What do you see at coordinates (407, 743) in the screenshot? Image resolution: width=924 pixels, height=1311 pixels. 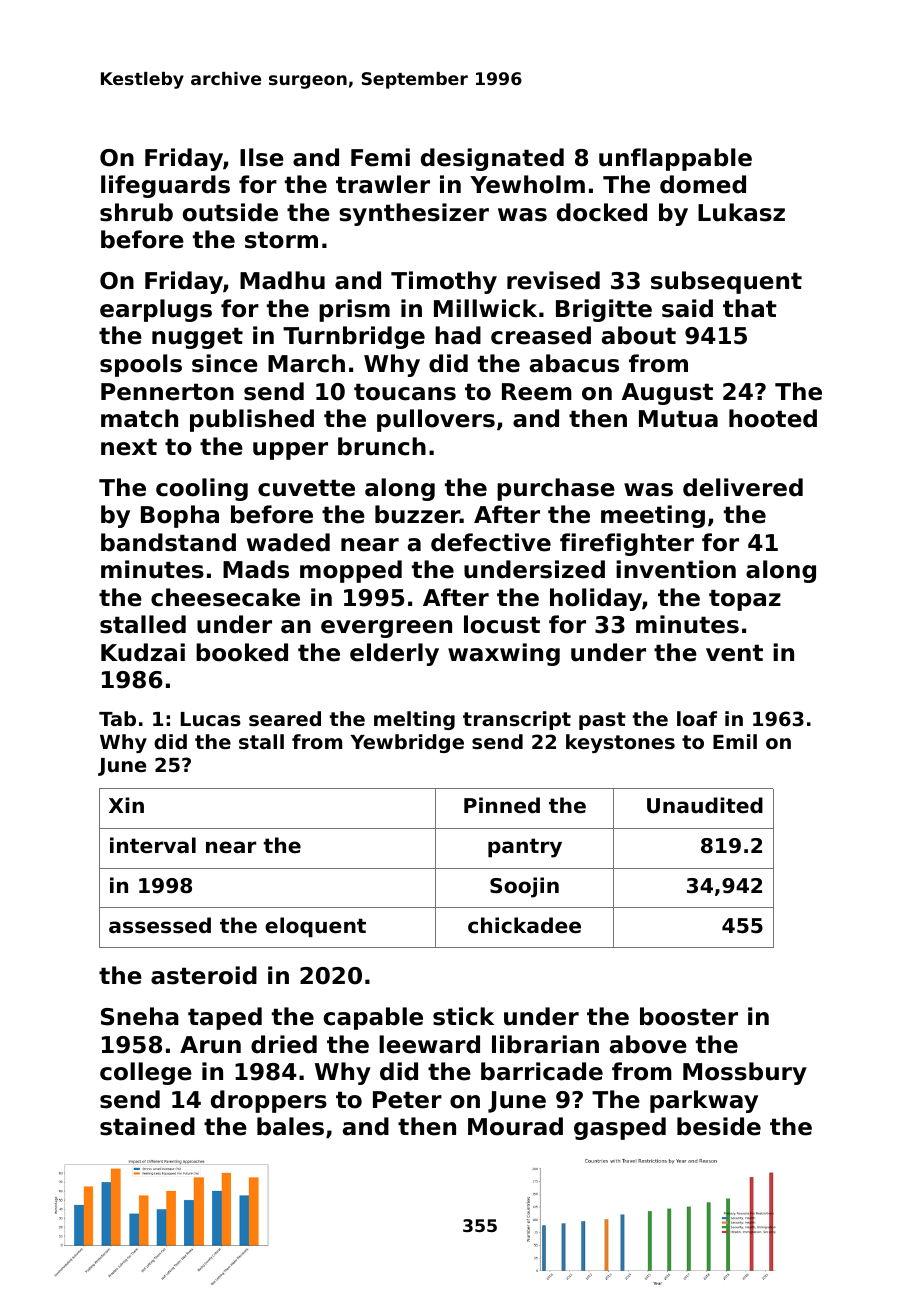 I see `Yewbridge` at bounding box center [407, 743].
